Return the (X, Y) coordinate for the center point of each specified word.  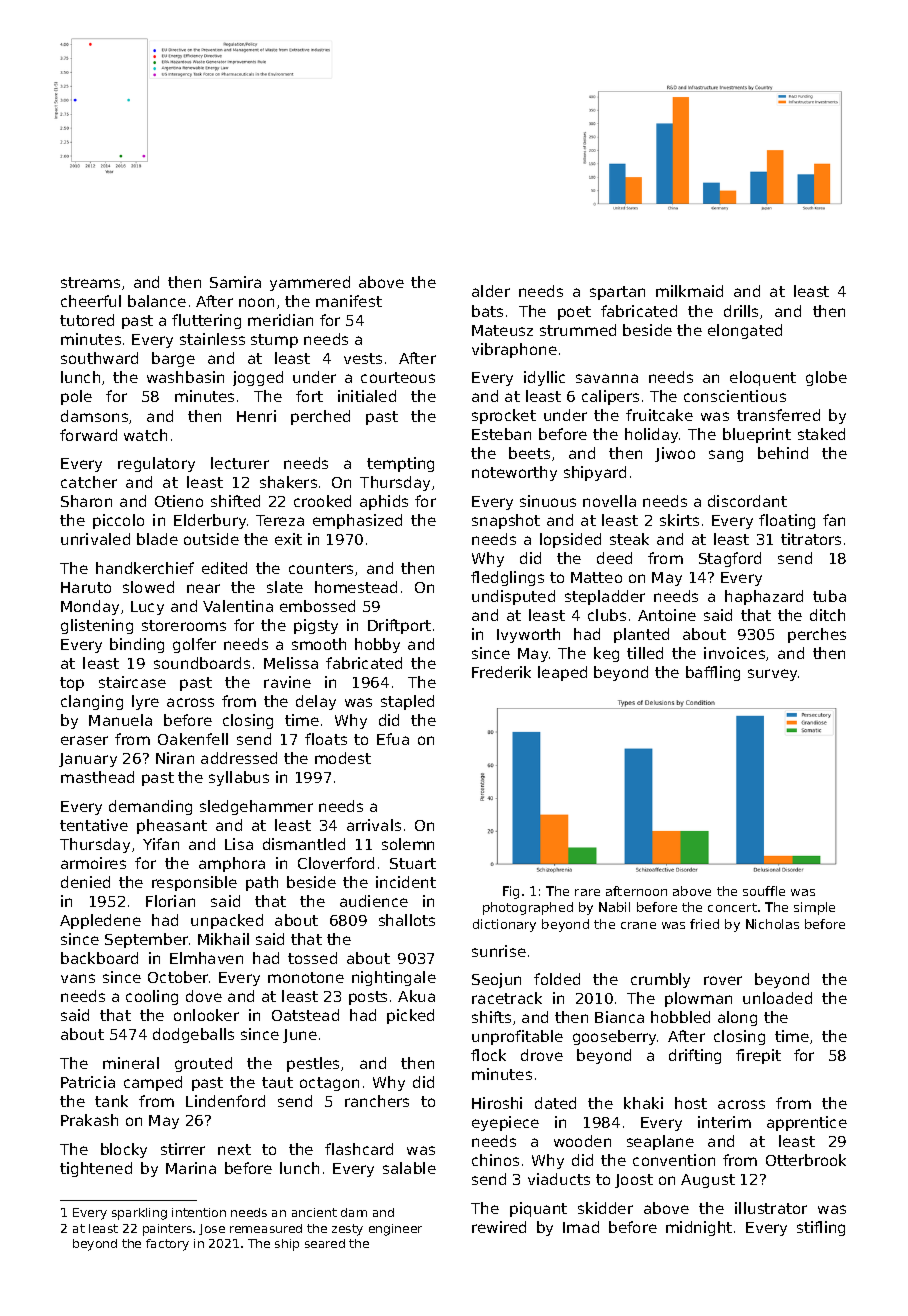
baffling (713, 673)
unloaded (777, 998)
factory (167, 1245)
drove (542, 1055)
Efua (393, 739)
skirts (679, 520)
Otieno (179, 501)
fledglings (507, 578)
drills (741, 311)
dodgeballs (193, 1035)
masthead (97, 777)
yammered (310, 283)
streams (90, 282)
